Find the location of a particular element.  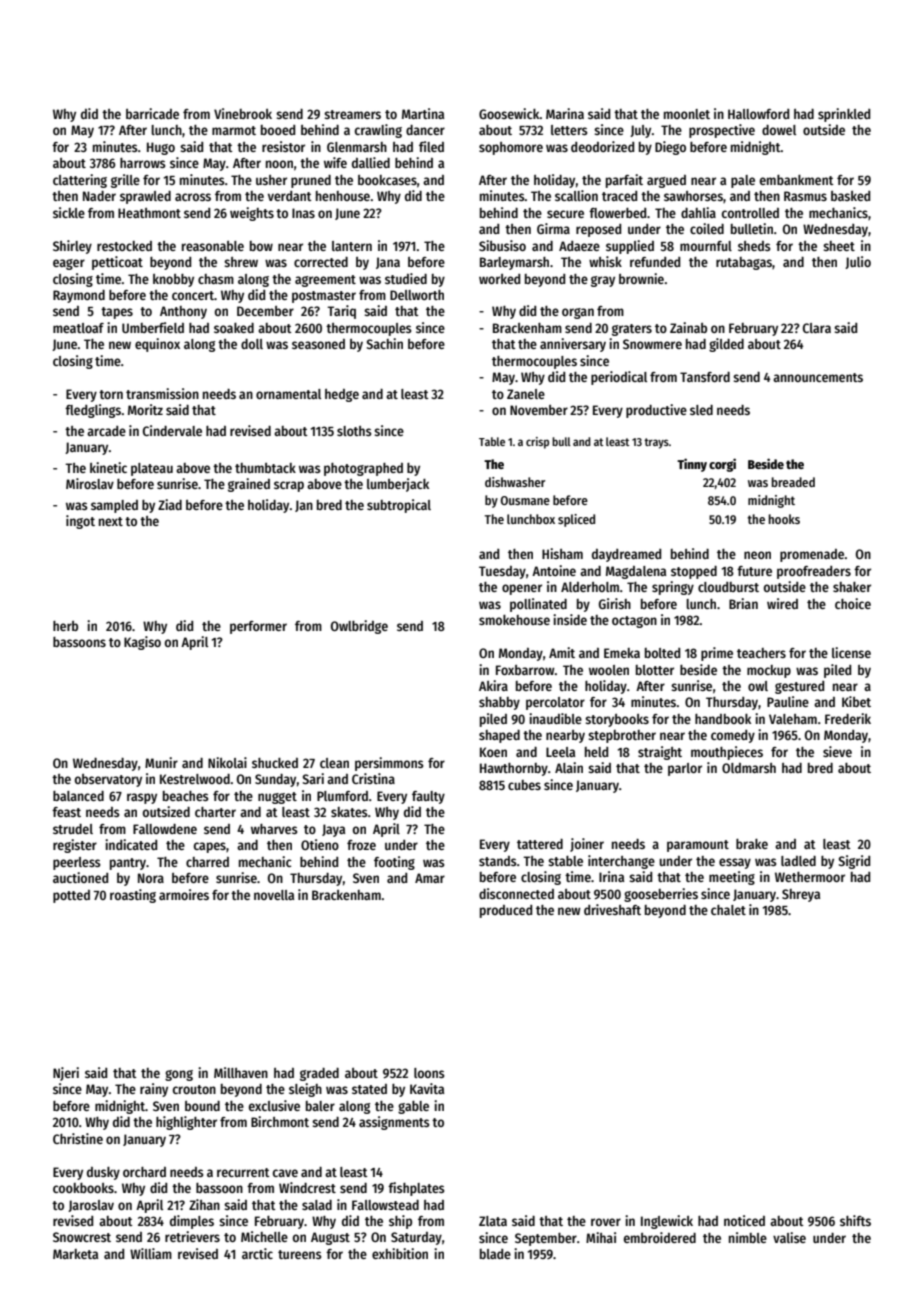

gilded is located at coordinates (726, 345).
